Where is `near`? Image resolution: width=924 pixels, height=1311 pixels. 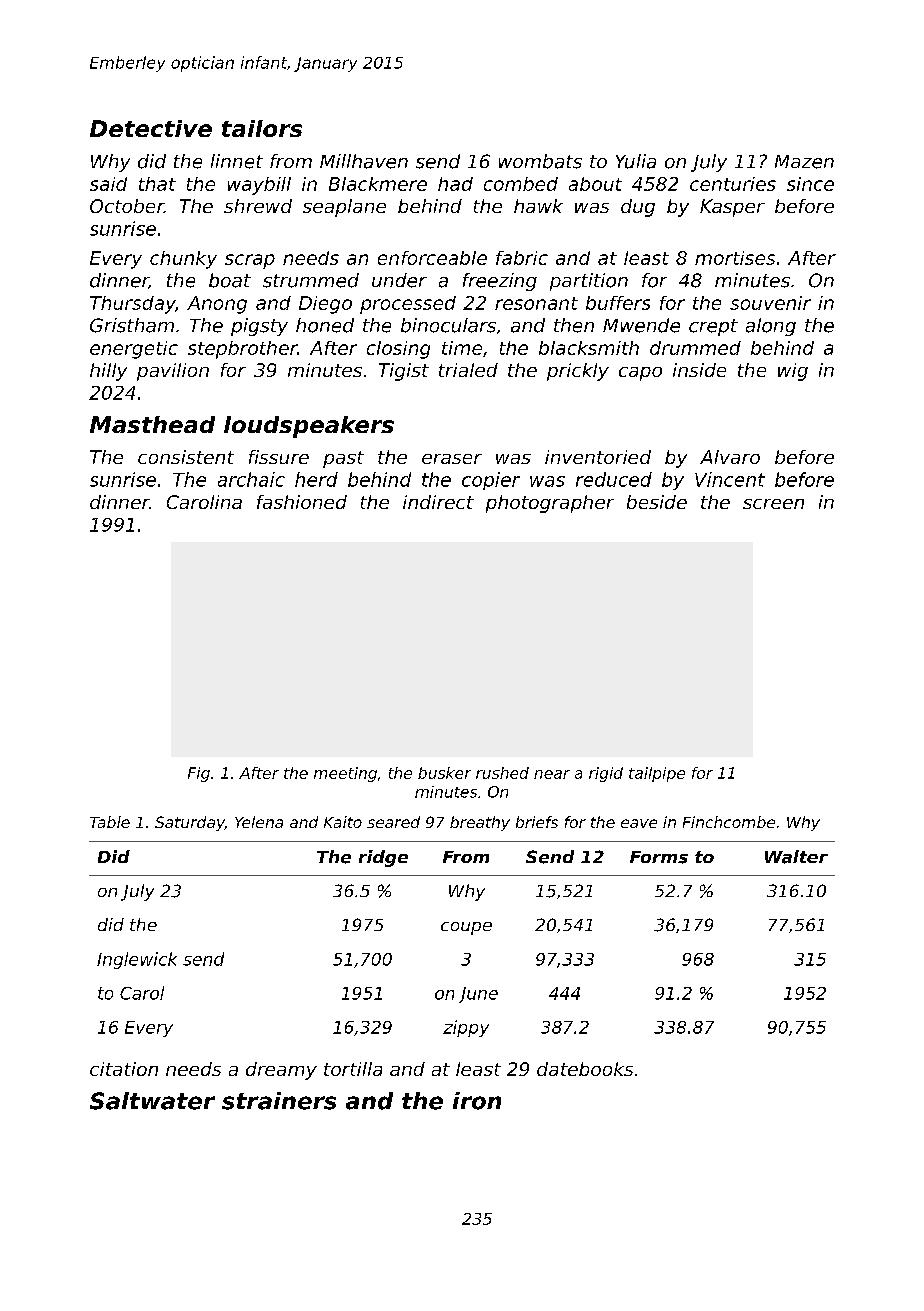
near is located at coordinates (552, 774).
